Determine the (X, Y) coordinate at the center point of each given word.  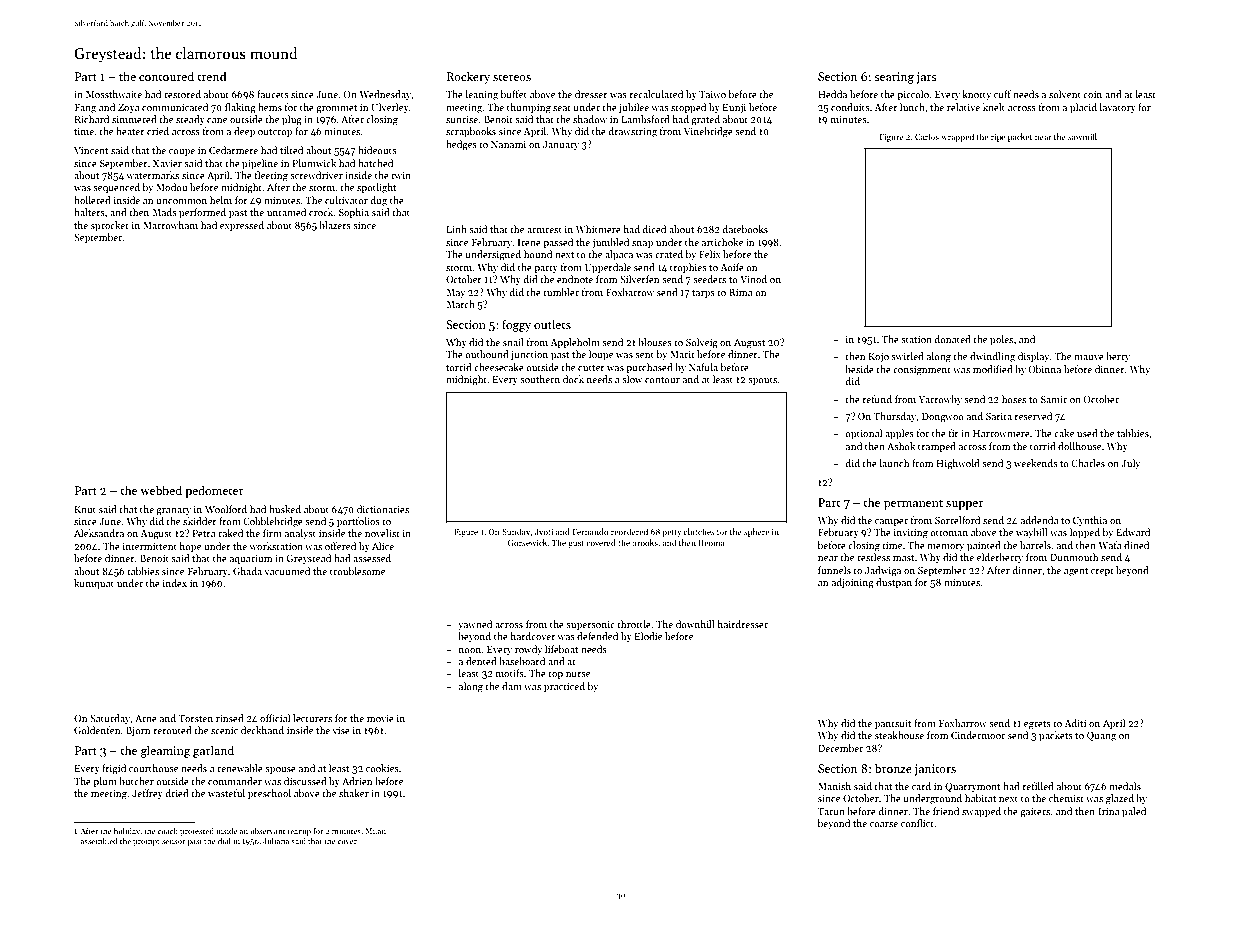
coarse (884, 824)
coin (1092, 94)
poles (1001, 340)
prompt (146, 842)
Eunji (734, 108)
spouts (762, 381)
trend (212, 76)
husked (285, 509)
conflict (917, 823)
